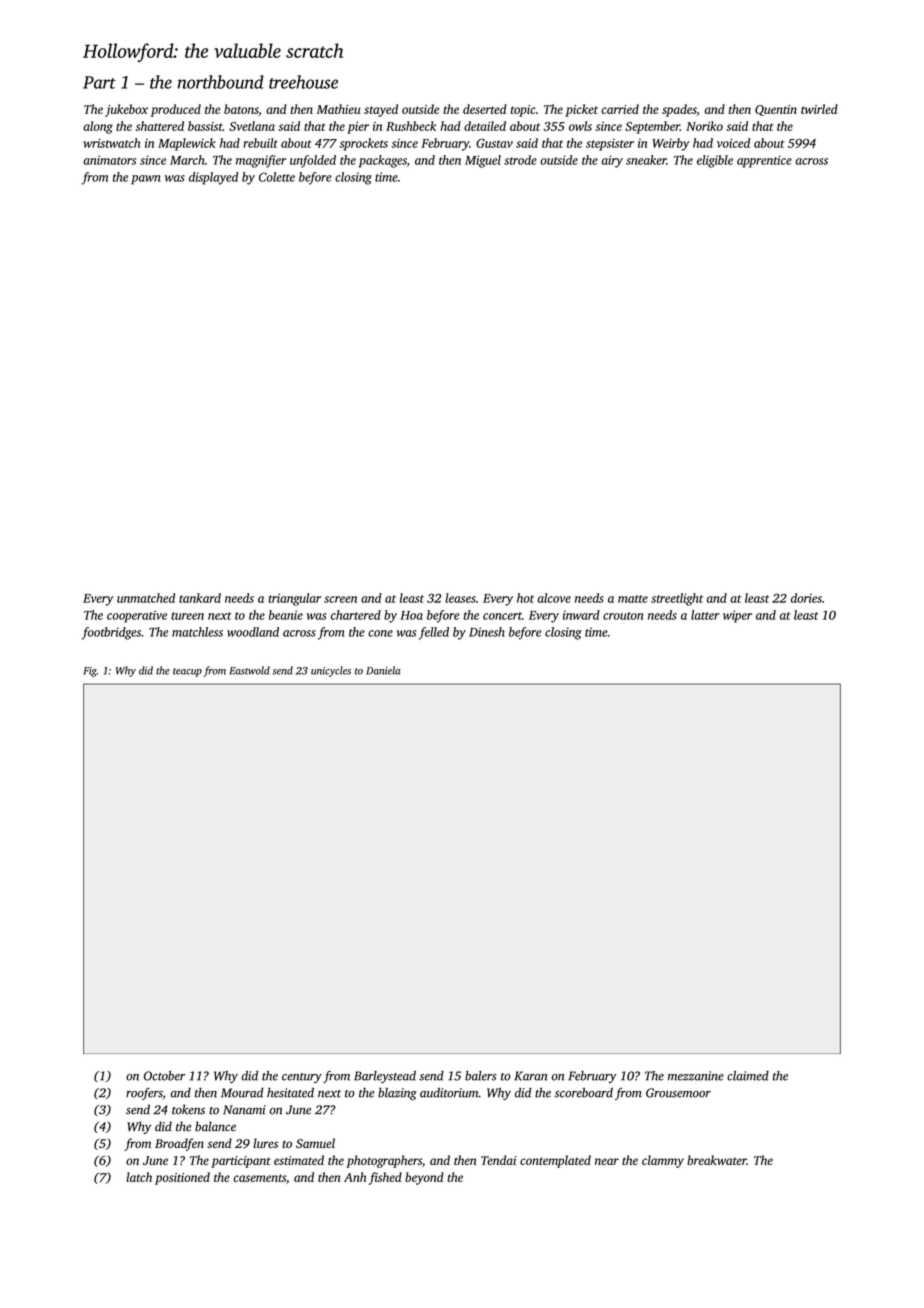  Describe the element at coordinates (144, 1093) in the page. I see `roofers` at that location.
